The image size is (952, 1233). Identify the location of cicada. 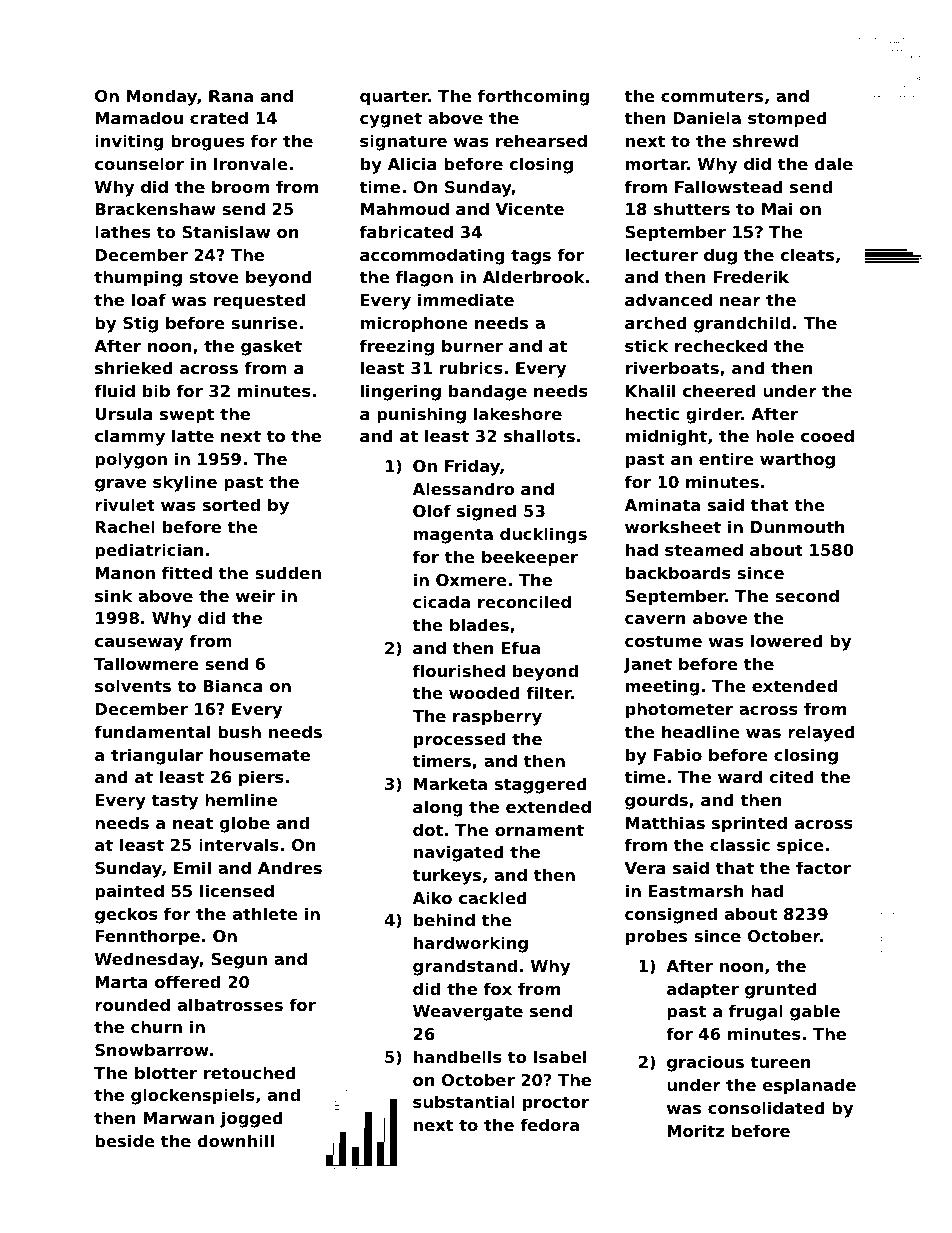
(441, 601).
